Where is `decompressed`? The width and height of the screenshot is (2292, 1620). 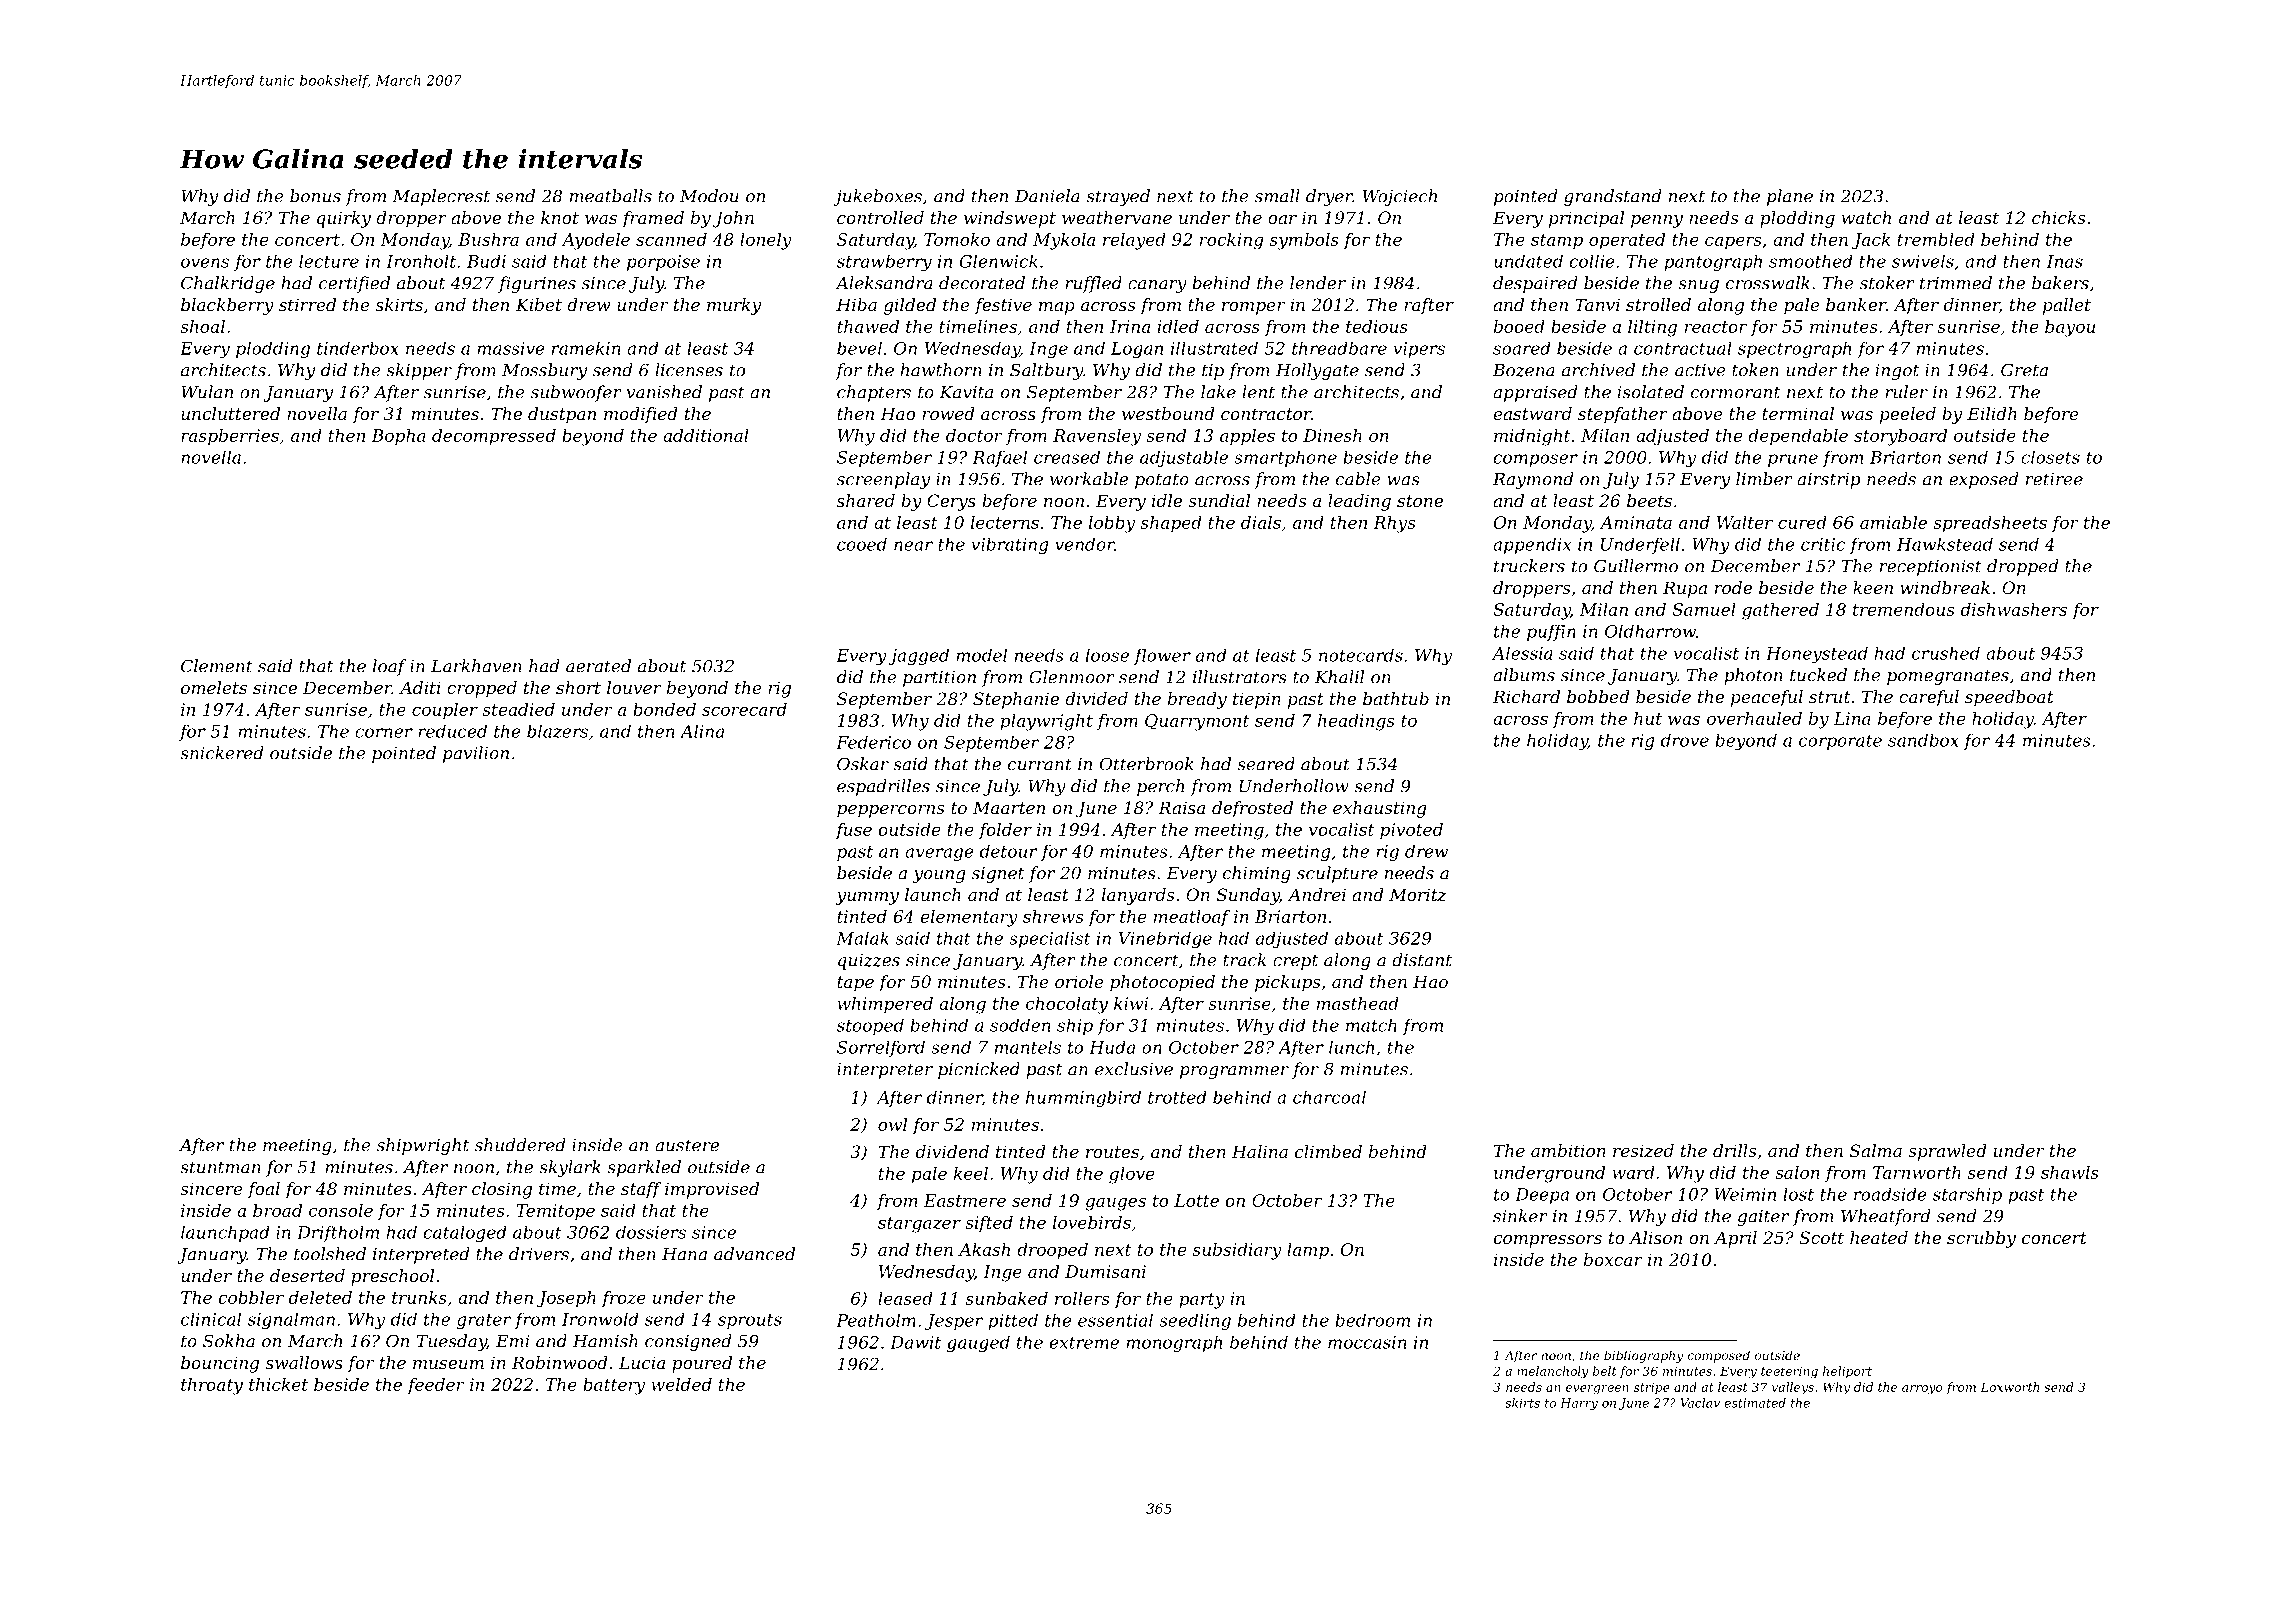
decompressed is located at coordinates (494, 437).
